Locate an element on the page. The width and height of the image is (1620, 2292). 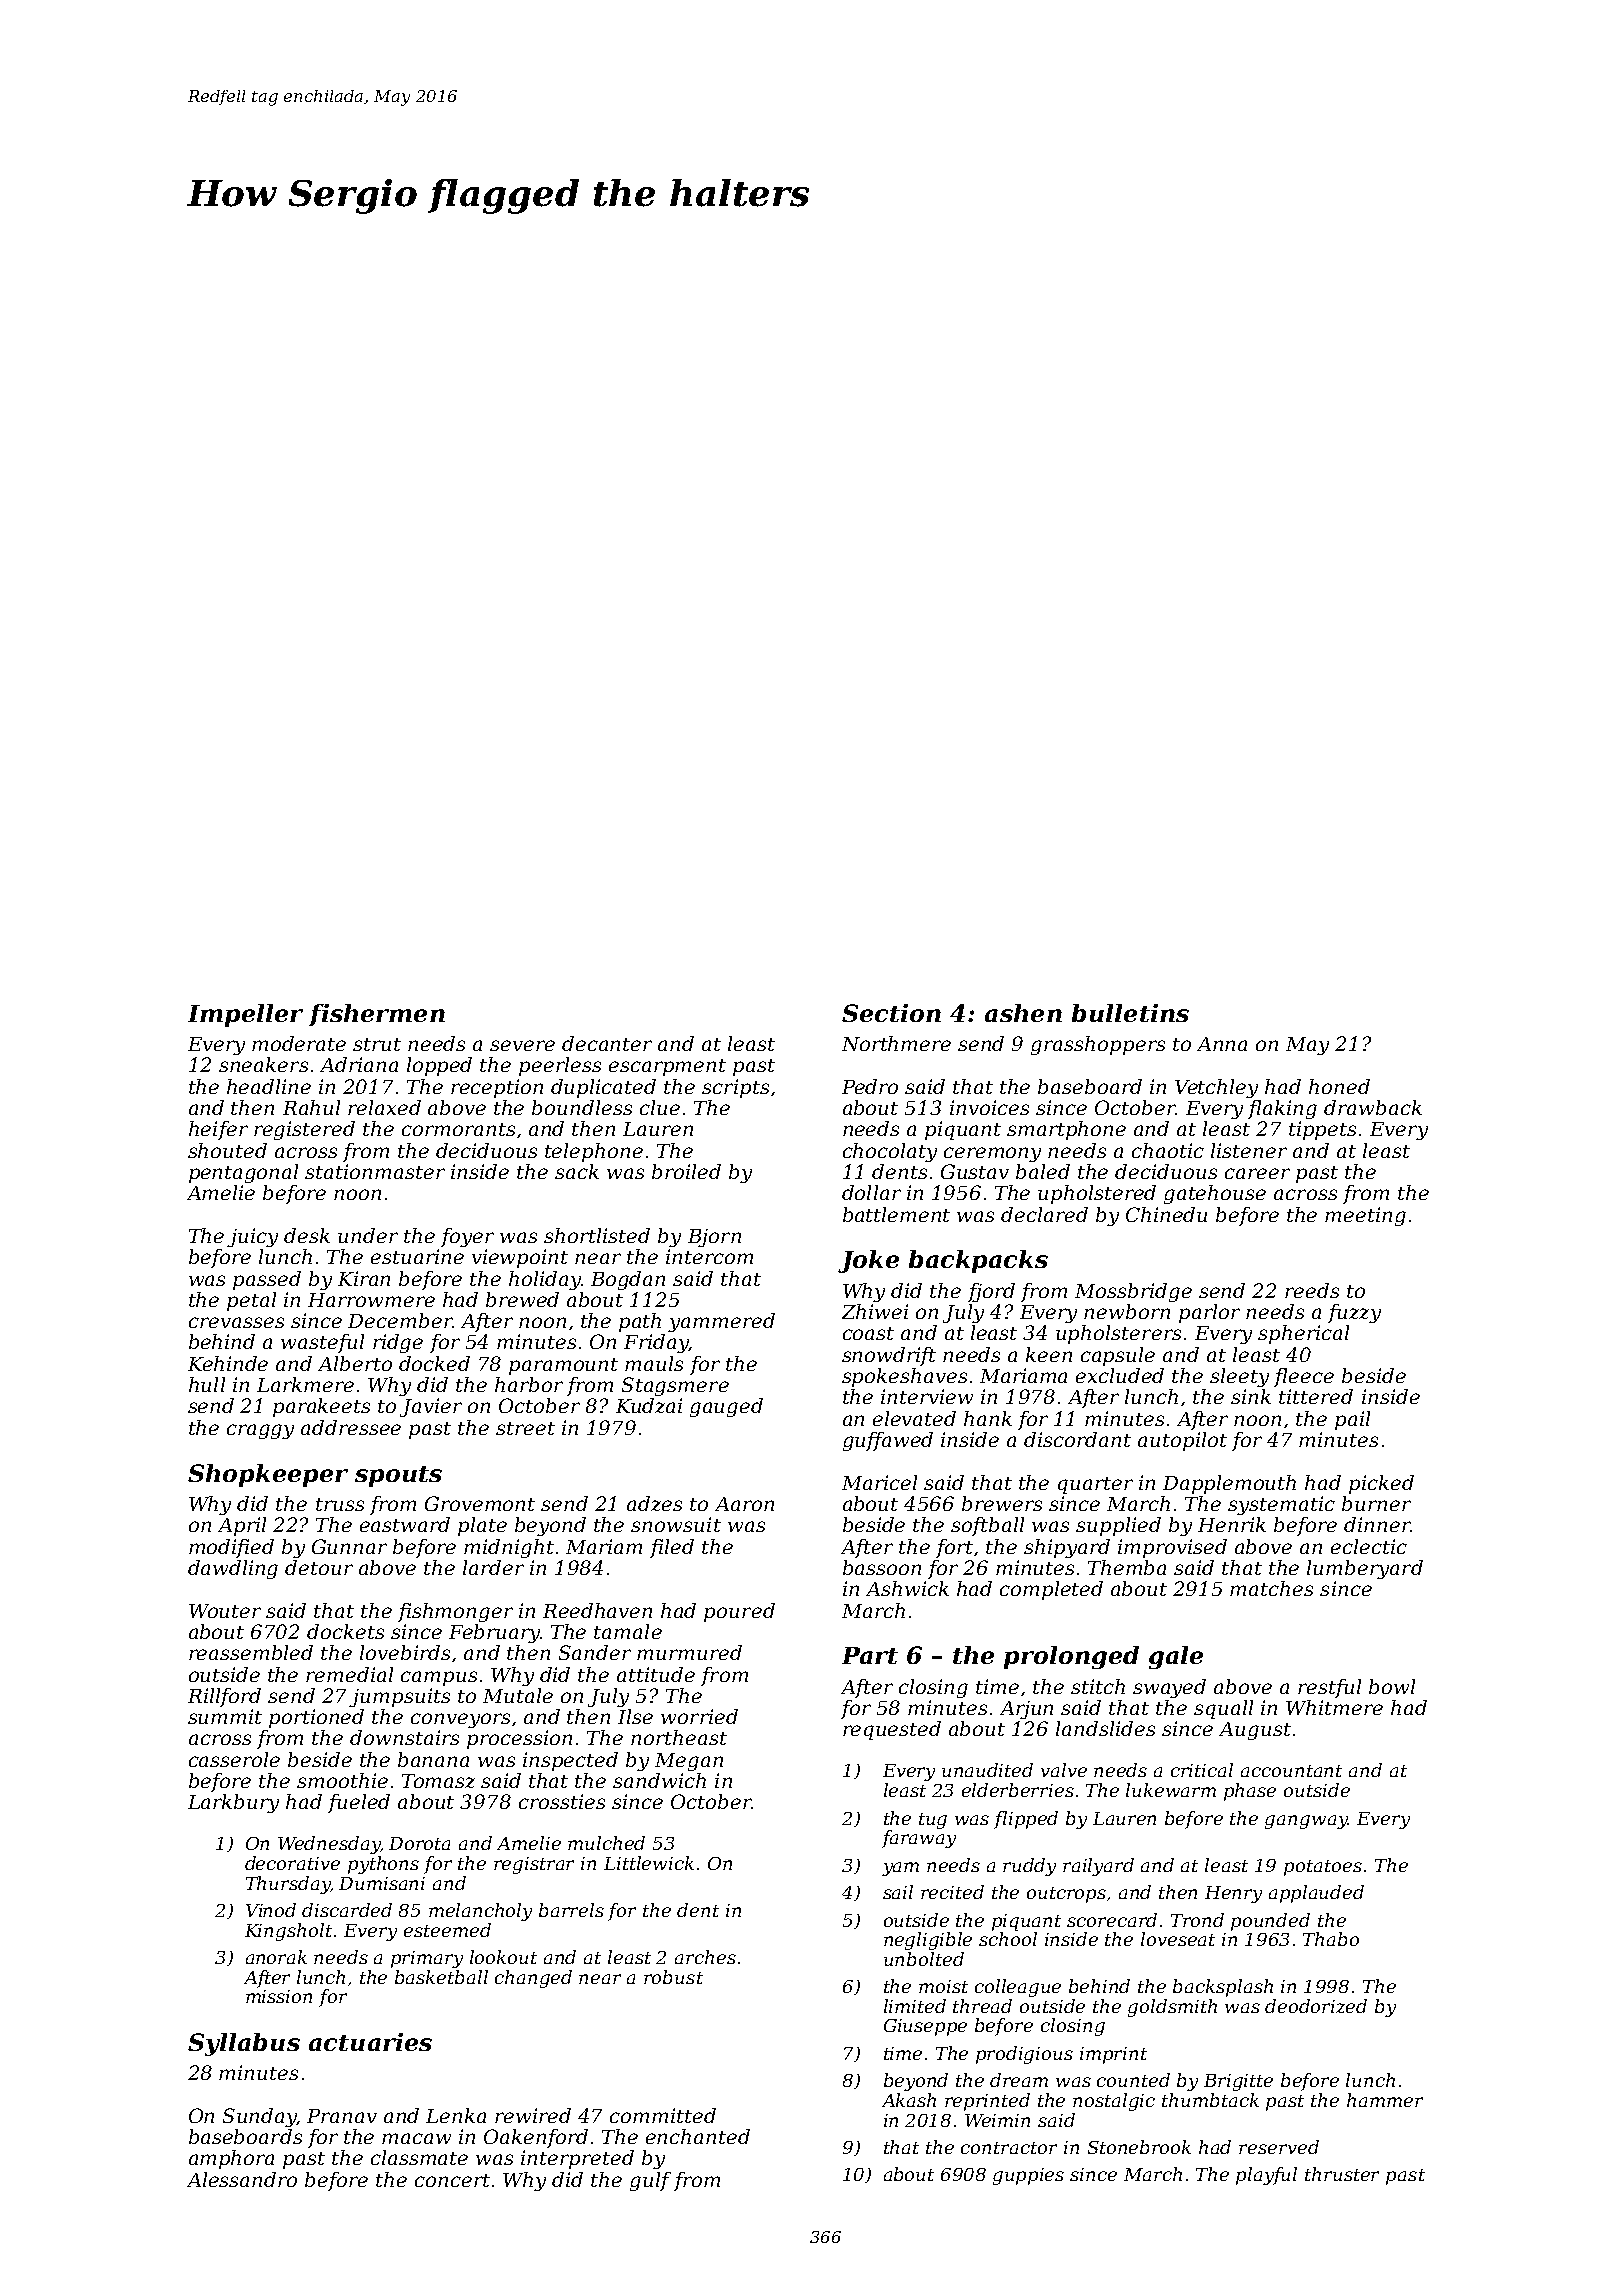
fishermen is located at coordinates (377, 1015).
